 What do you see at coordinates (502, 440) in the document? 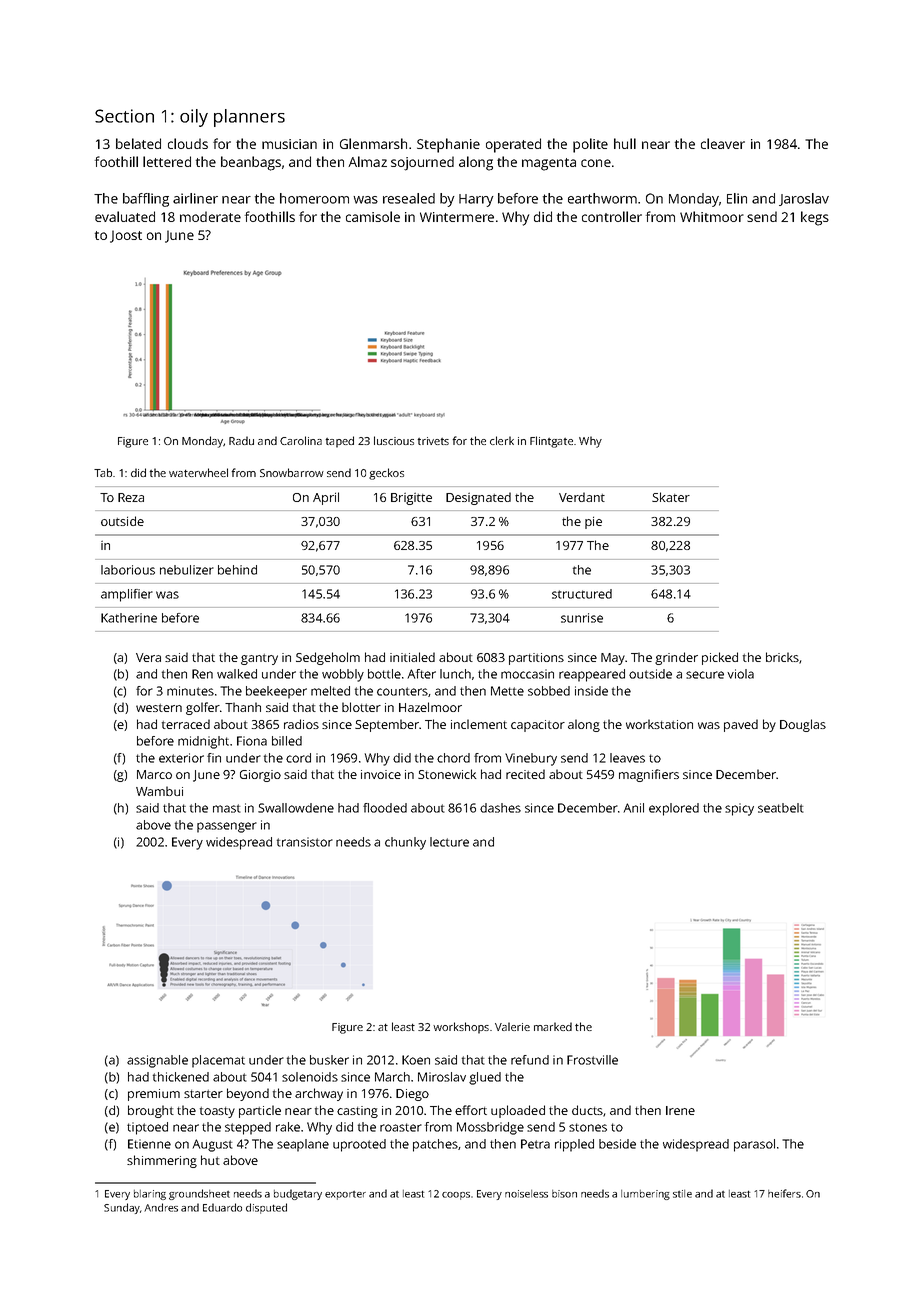
I see `clerk` at bounding box center [502, 440].
